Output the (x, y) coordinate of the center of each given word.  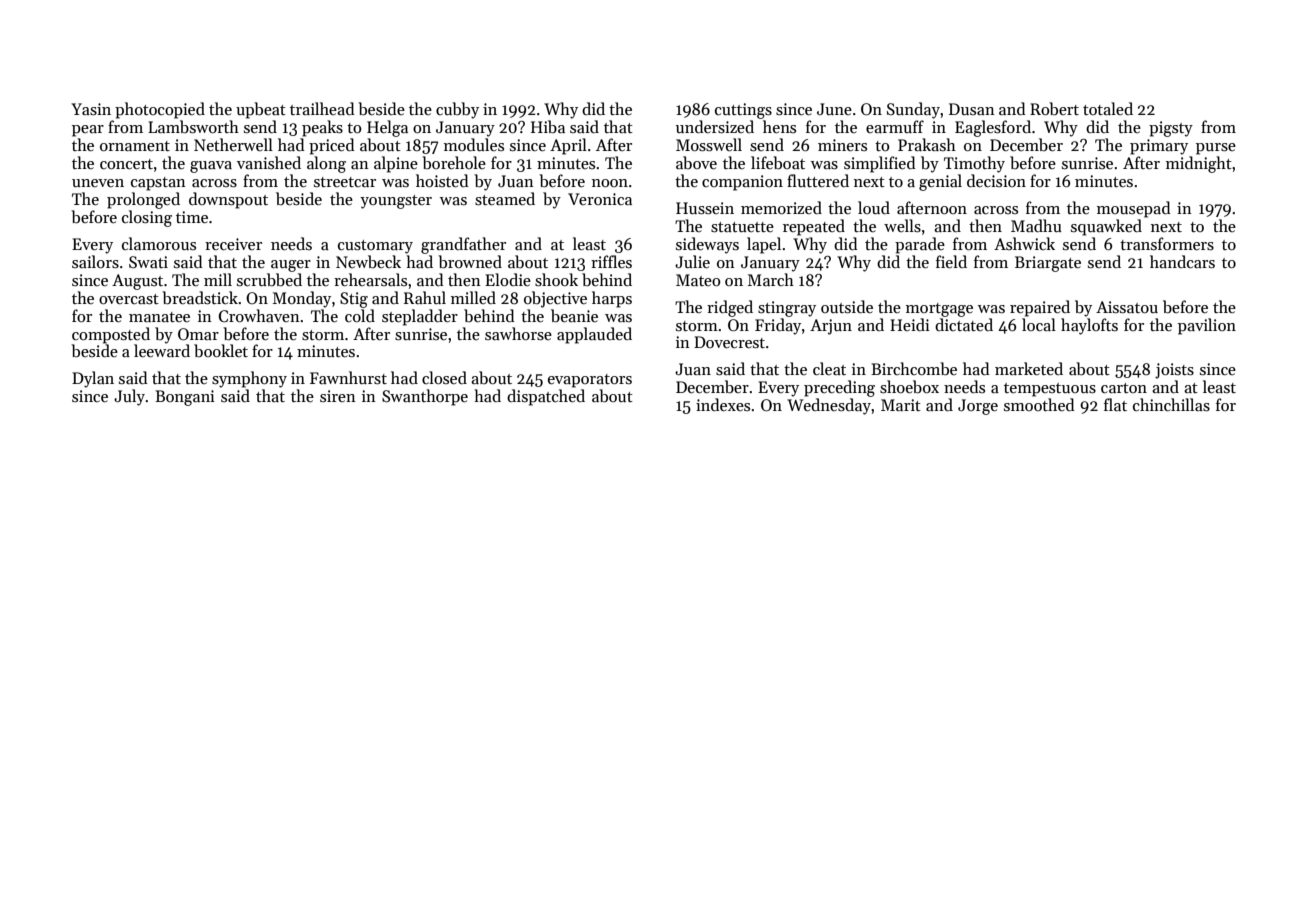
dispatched (546, 397)
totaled (1108, 108)
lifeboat (778, 163)
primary (1159, 147)
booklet (221, 350)
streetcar (345, 182)
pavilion (1207, 326)
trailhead (322, 108)
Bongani (185, 398)
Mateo (698, 280)
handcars (1182, 261)
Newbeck (368, 261)
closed (444, 377)
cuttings (743, 111)
